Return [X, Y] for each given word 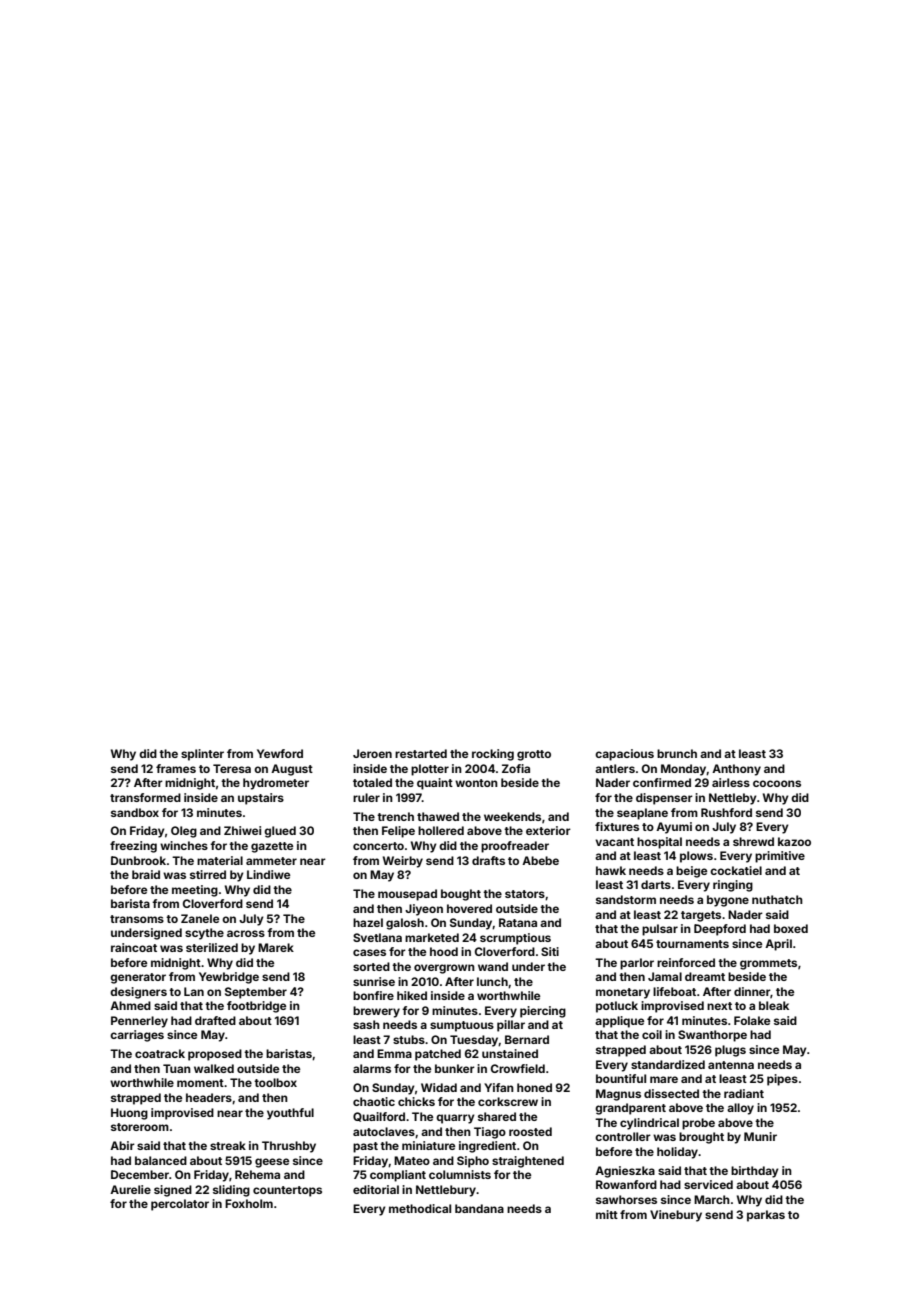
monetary [623, 993]
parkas [766, 1216]
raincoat [134, 947]
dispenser [664, 799]
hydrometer [276, 784]
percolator [180, 1205]
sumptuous [462, 1026]
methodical [420, 1208]
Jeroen [372, 753]
